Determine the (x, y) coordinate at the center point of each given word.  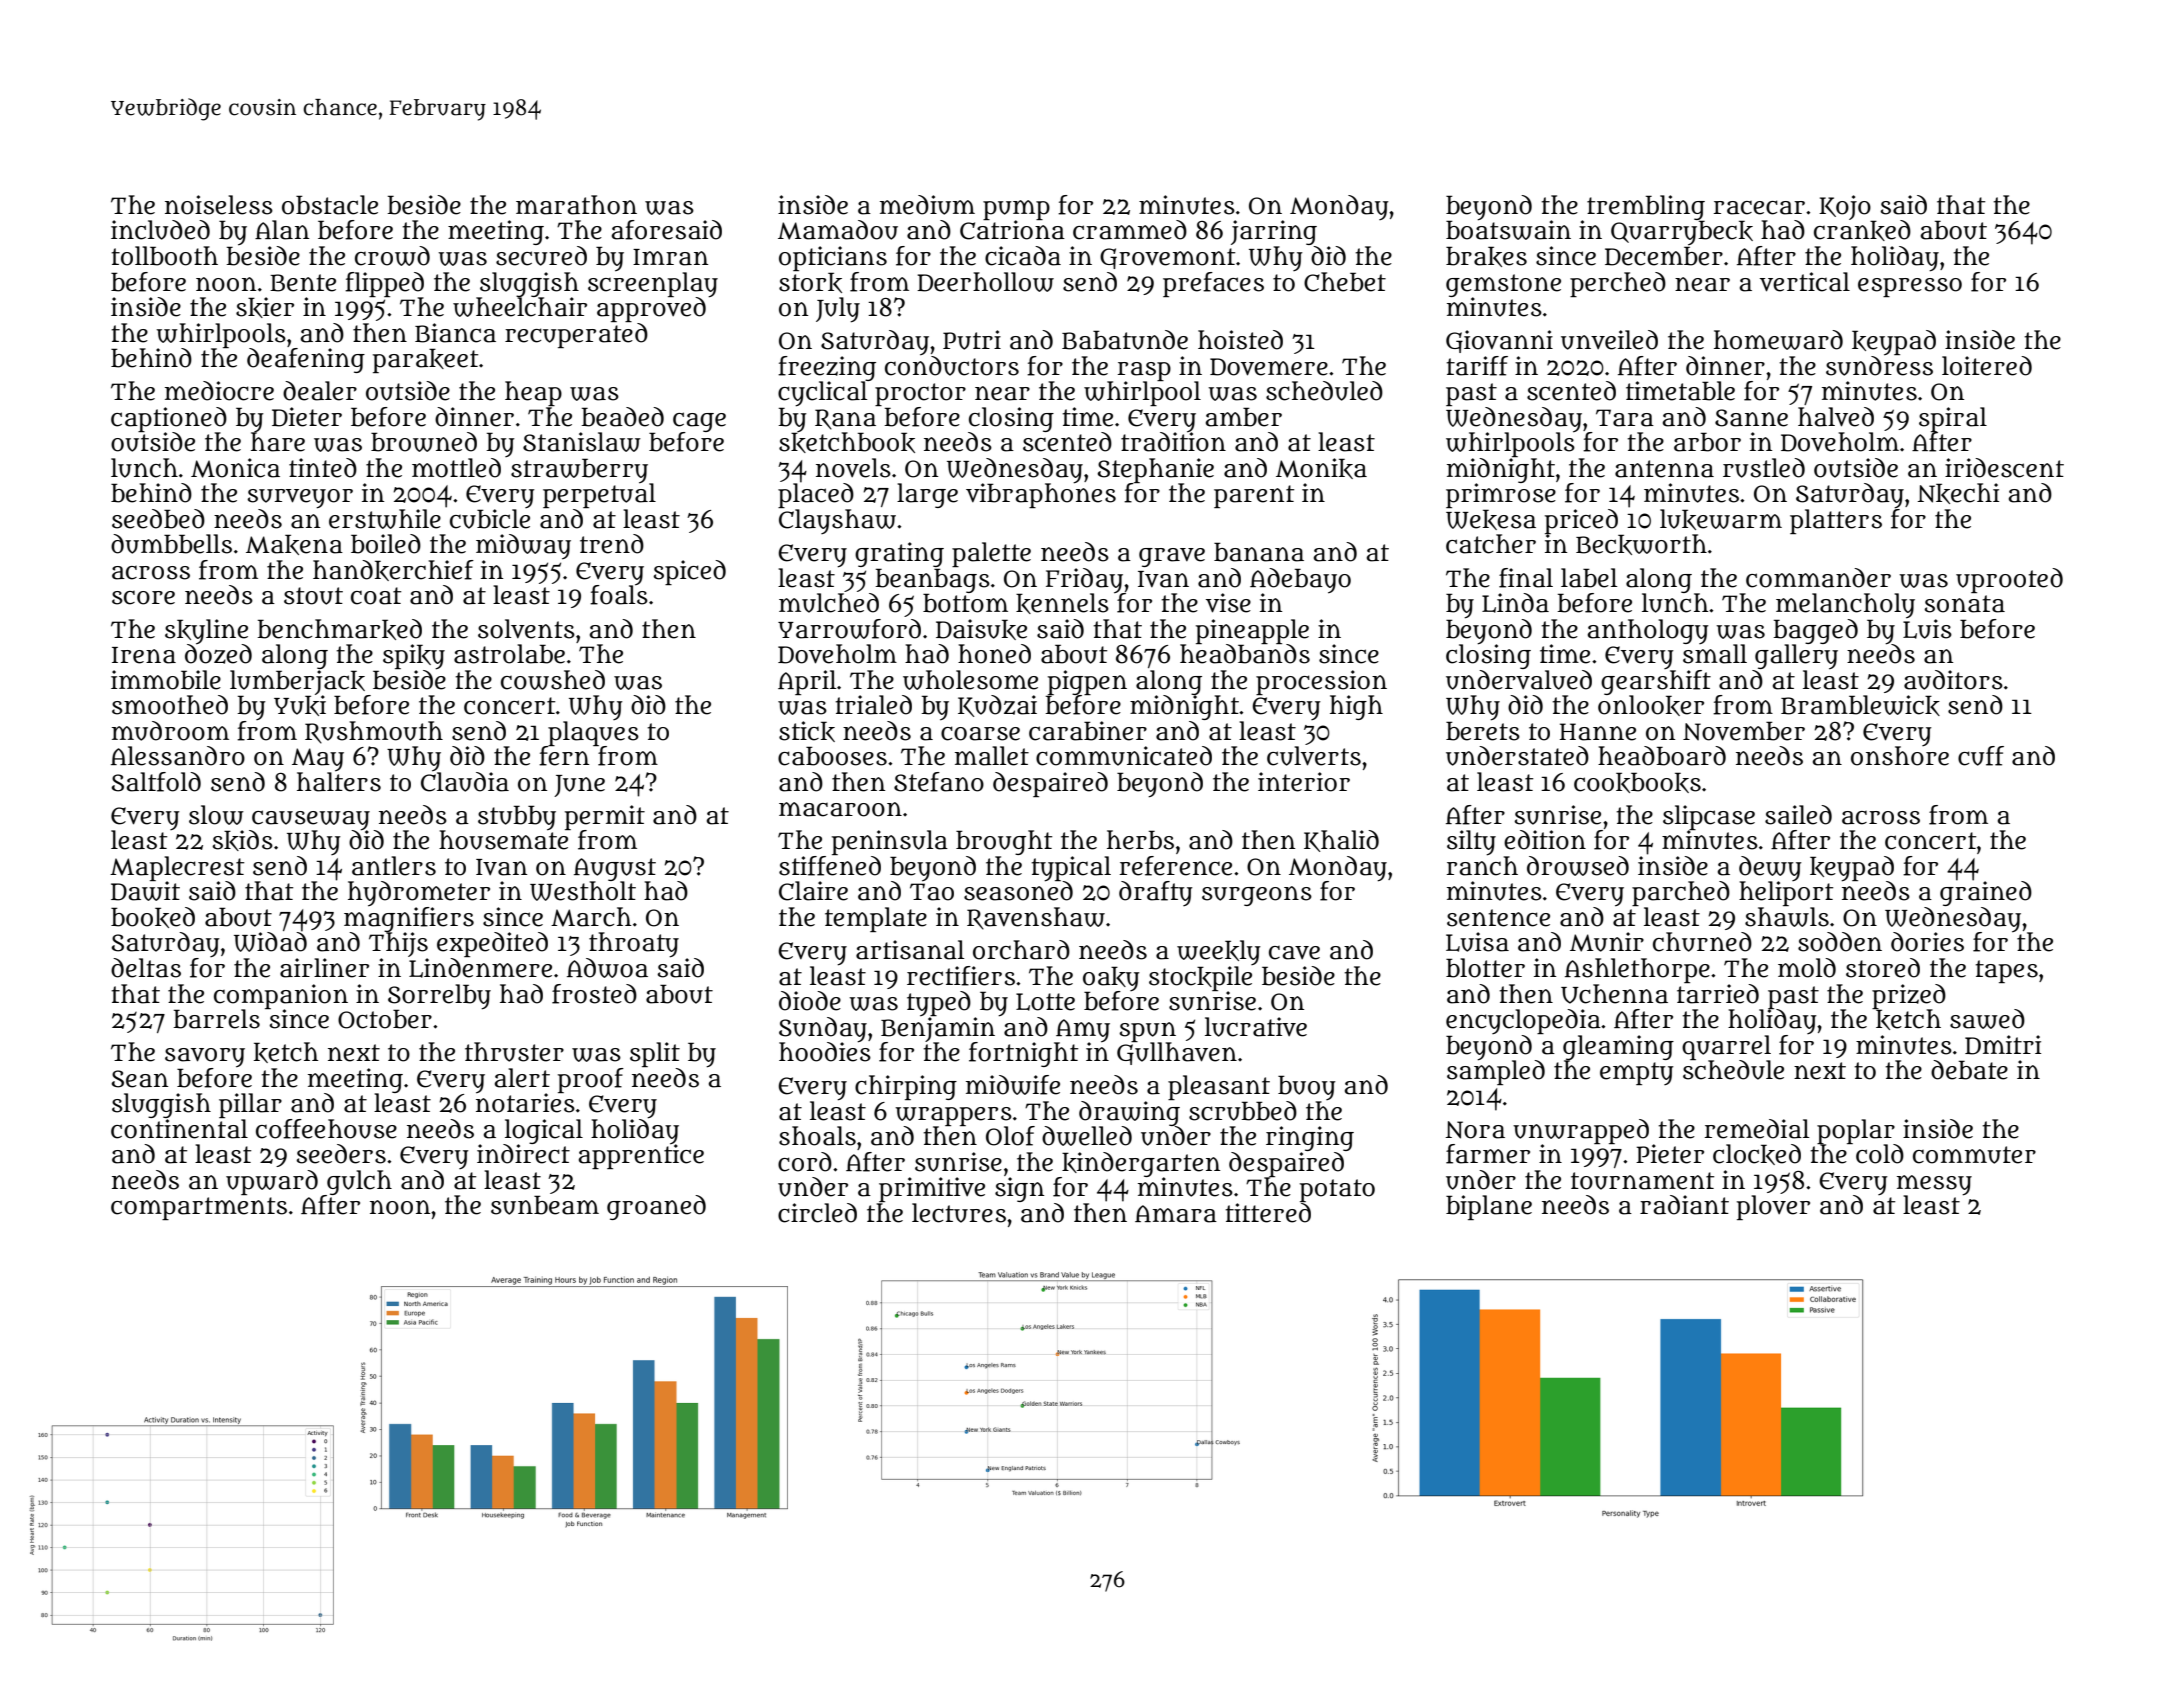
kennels (1062, 603)
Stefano (939, 782)
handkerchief (393, 570)
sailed (1798, 815)
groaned (656, 1207)
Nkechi (1958, 493)
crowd (392, 256)
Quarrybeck (1682, 233)
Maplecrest (177, 868)
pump (1016, 210)
